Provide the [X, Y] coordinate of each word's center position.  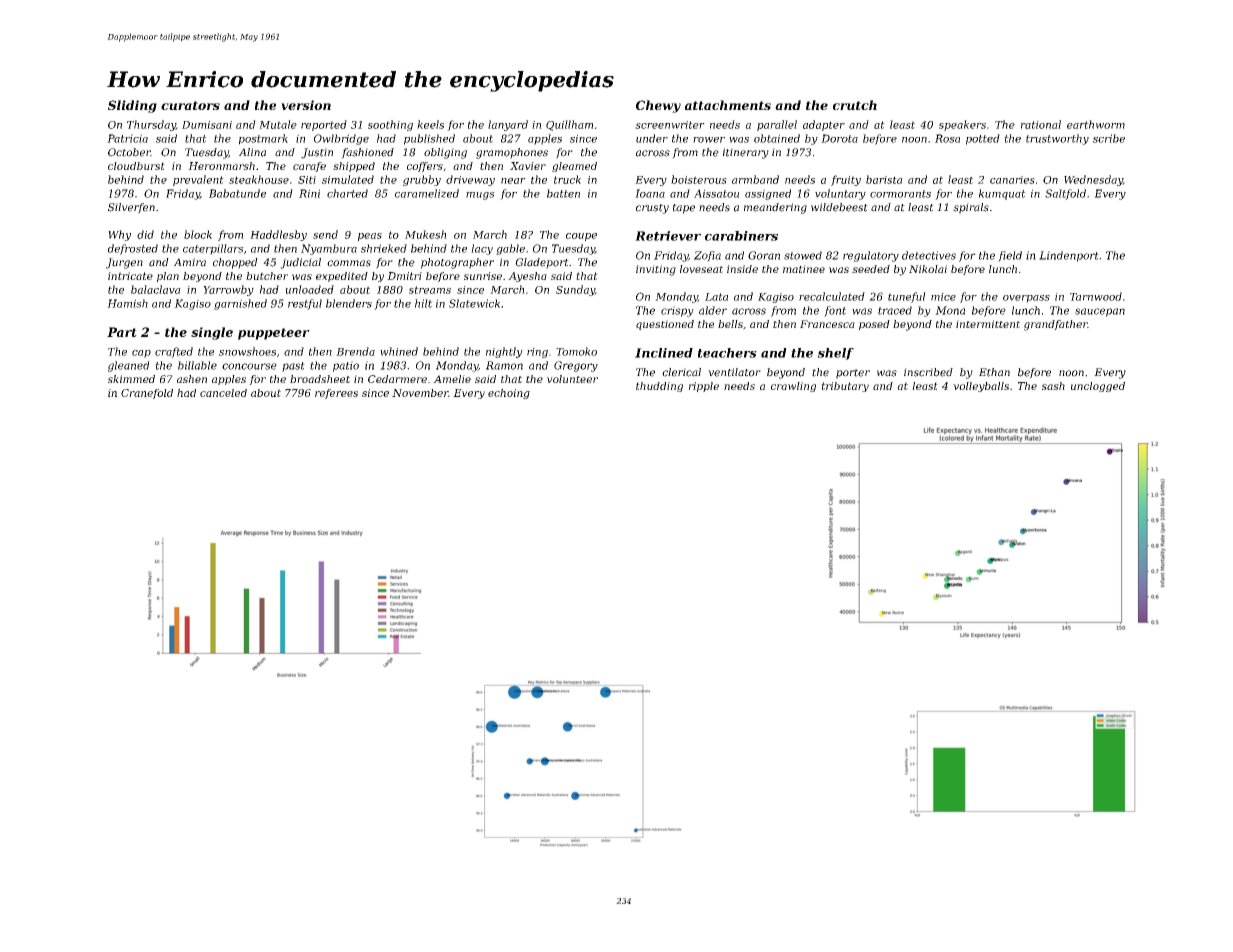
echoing [509, 394]
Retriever [668, 236]
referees [336, 394]
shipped [354, 167]
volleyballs [981, 387]
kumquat [1002, 194]
